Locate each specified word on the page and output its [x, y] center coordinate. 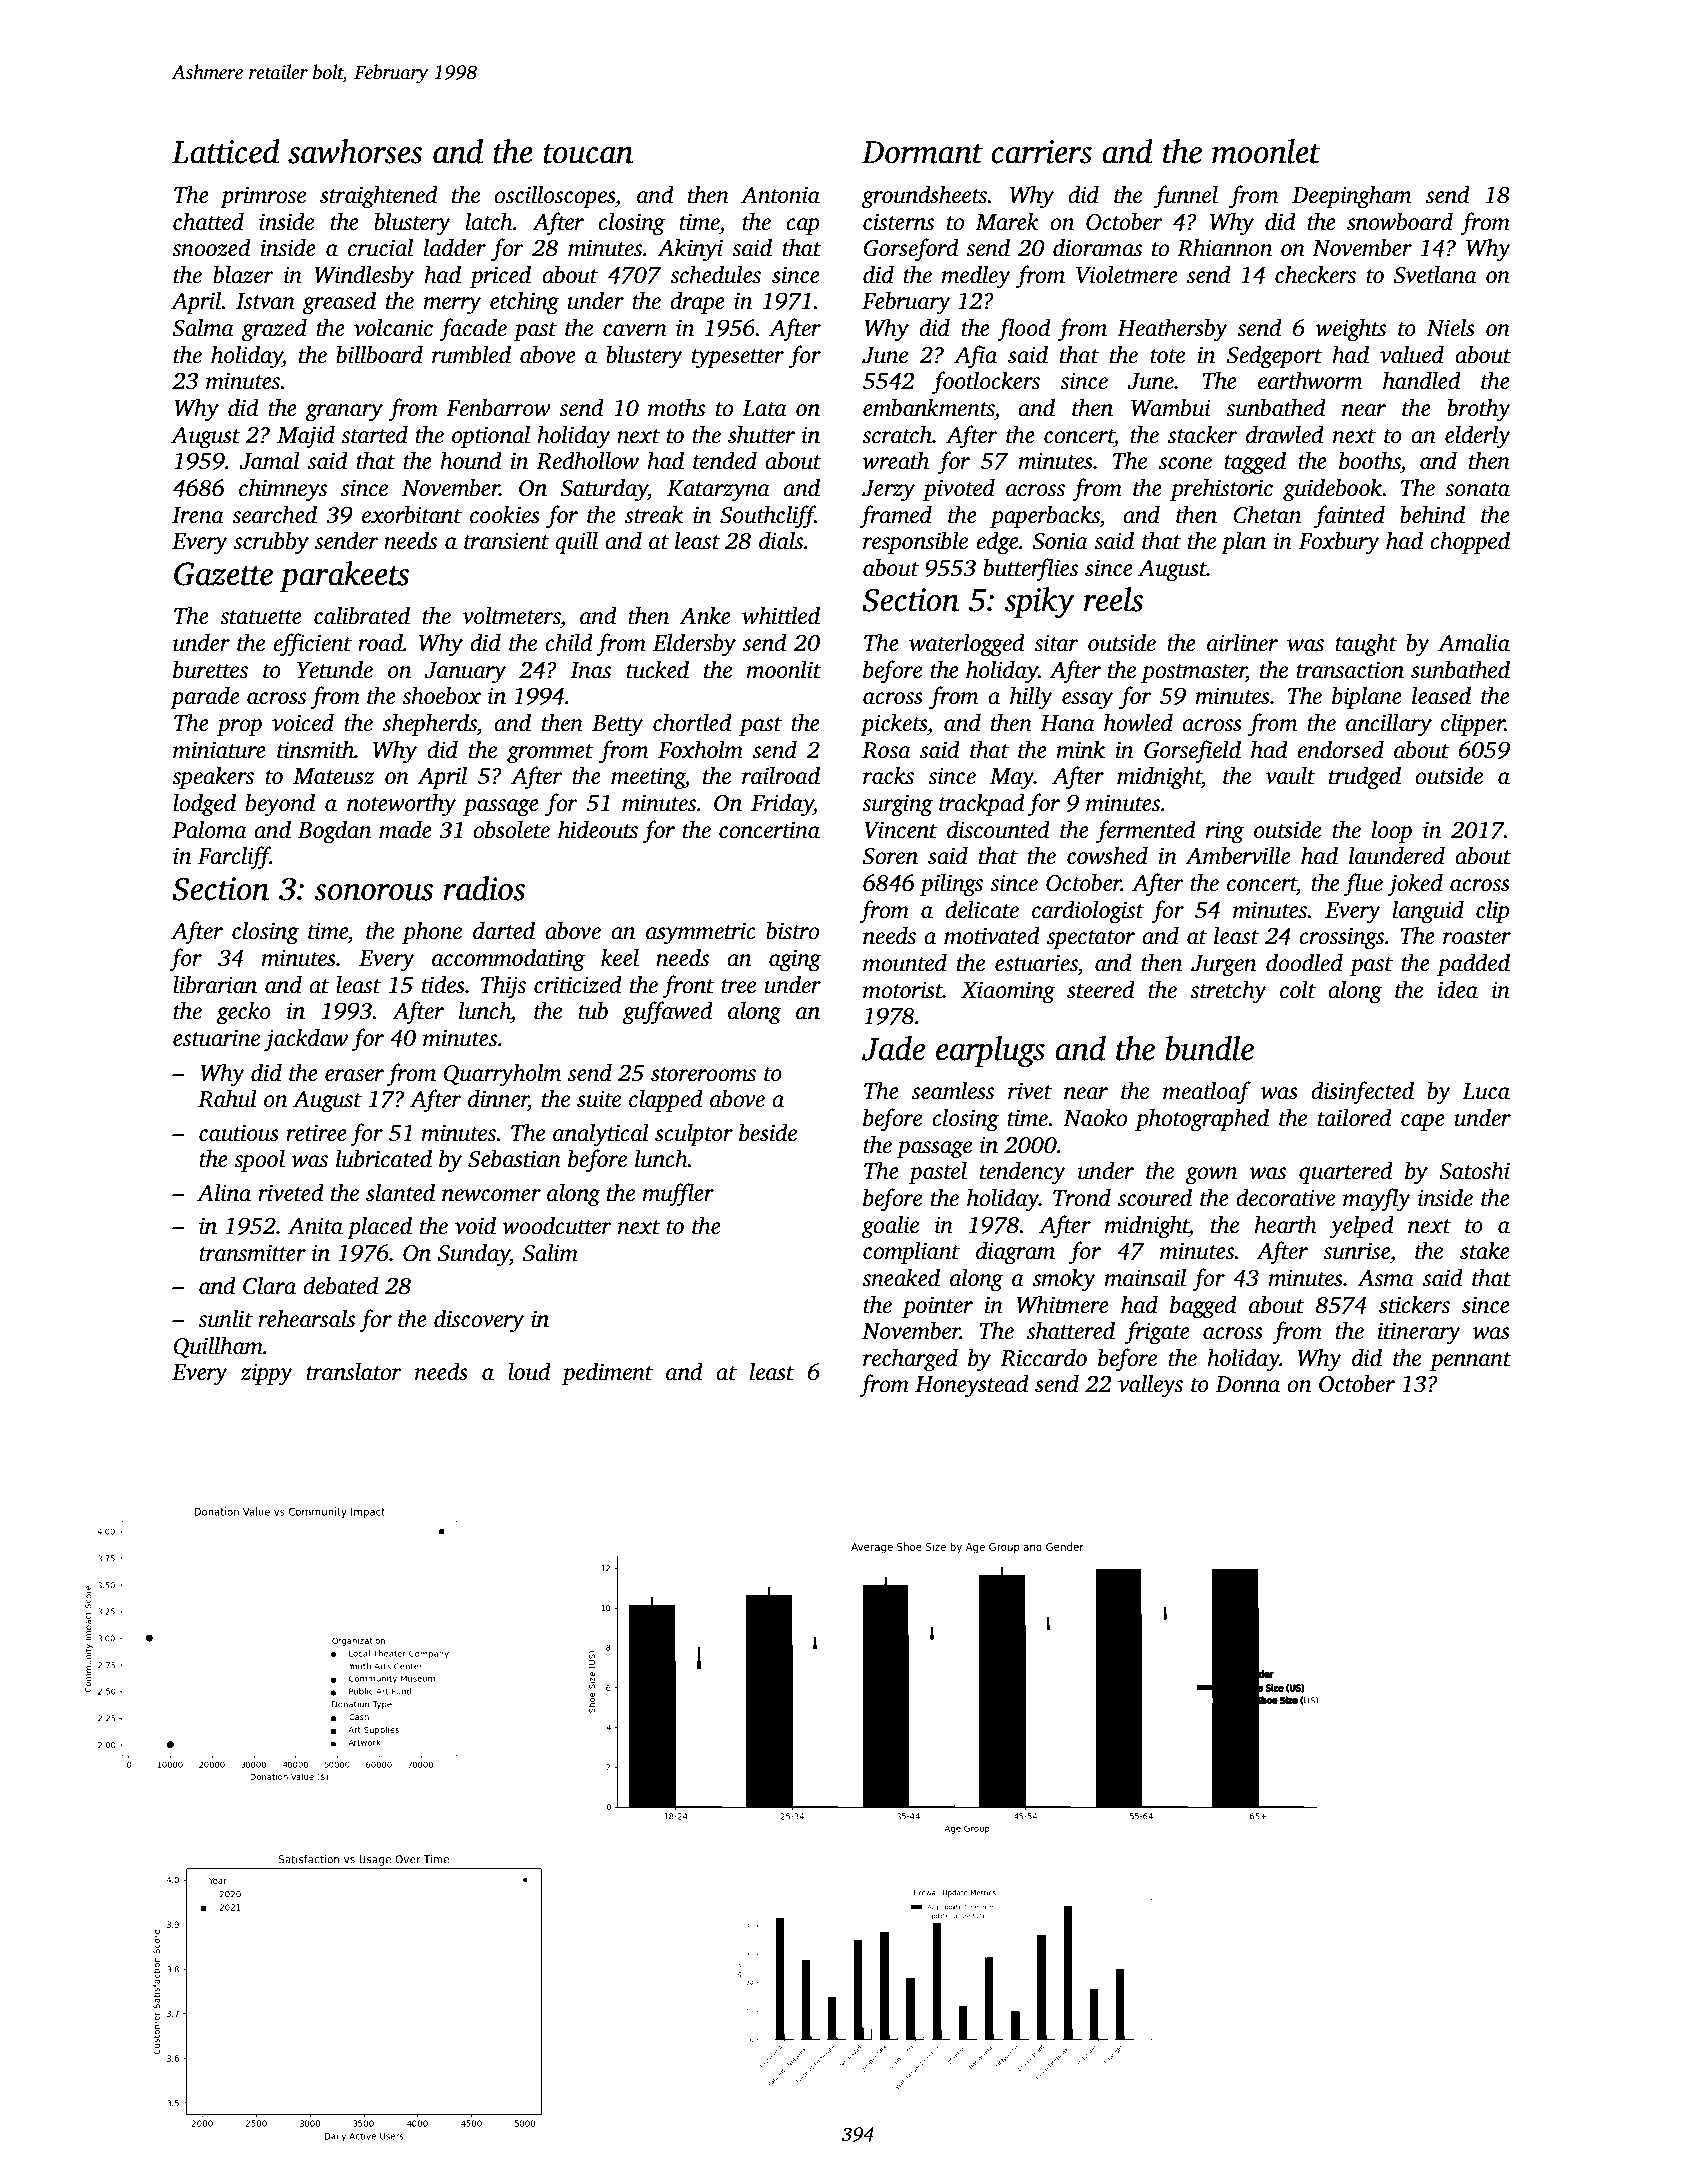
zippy [267, 1374]
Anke [705, 615]
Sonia [1060, 541]
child [569, 642]
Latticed [226, 151]
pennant [1470, 1361]
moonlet [1266, 151]
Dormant [922, 152]
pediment [607, 1373]
